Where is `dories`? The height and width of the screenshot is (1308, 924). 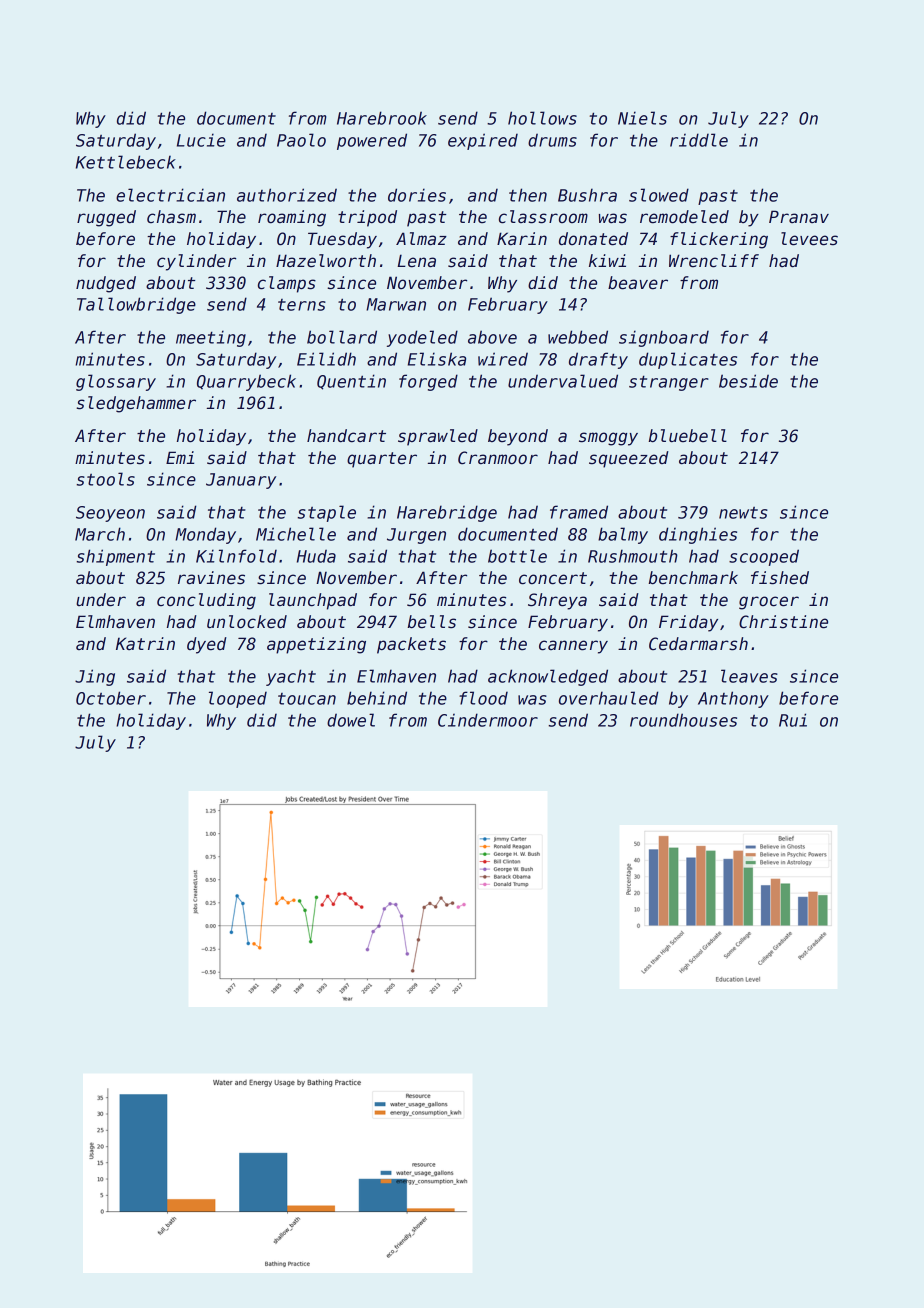 dories is located at coordinates (417, 195).
